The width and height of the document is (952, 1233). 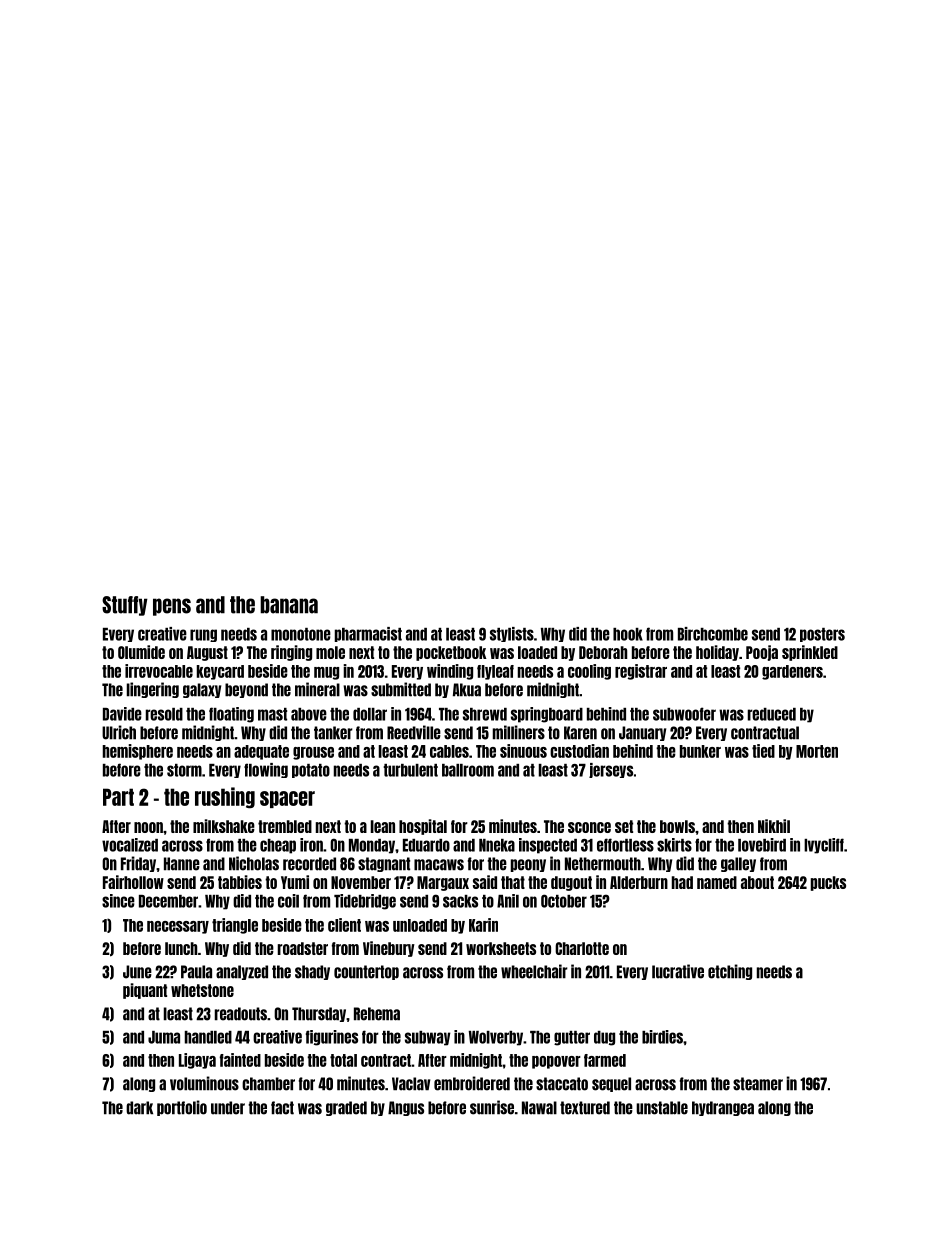 I want to click on stylists, so click(x=512, y=634).
